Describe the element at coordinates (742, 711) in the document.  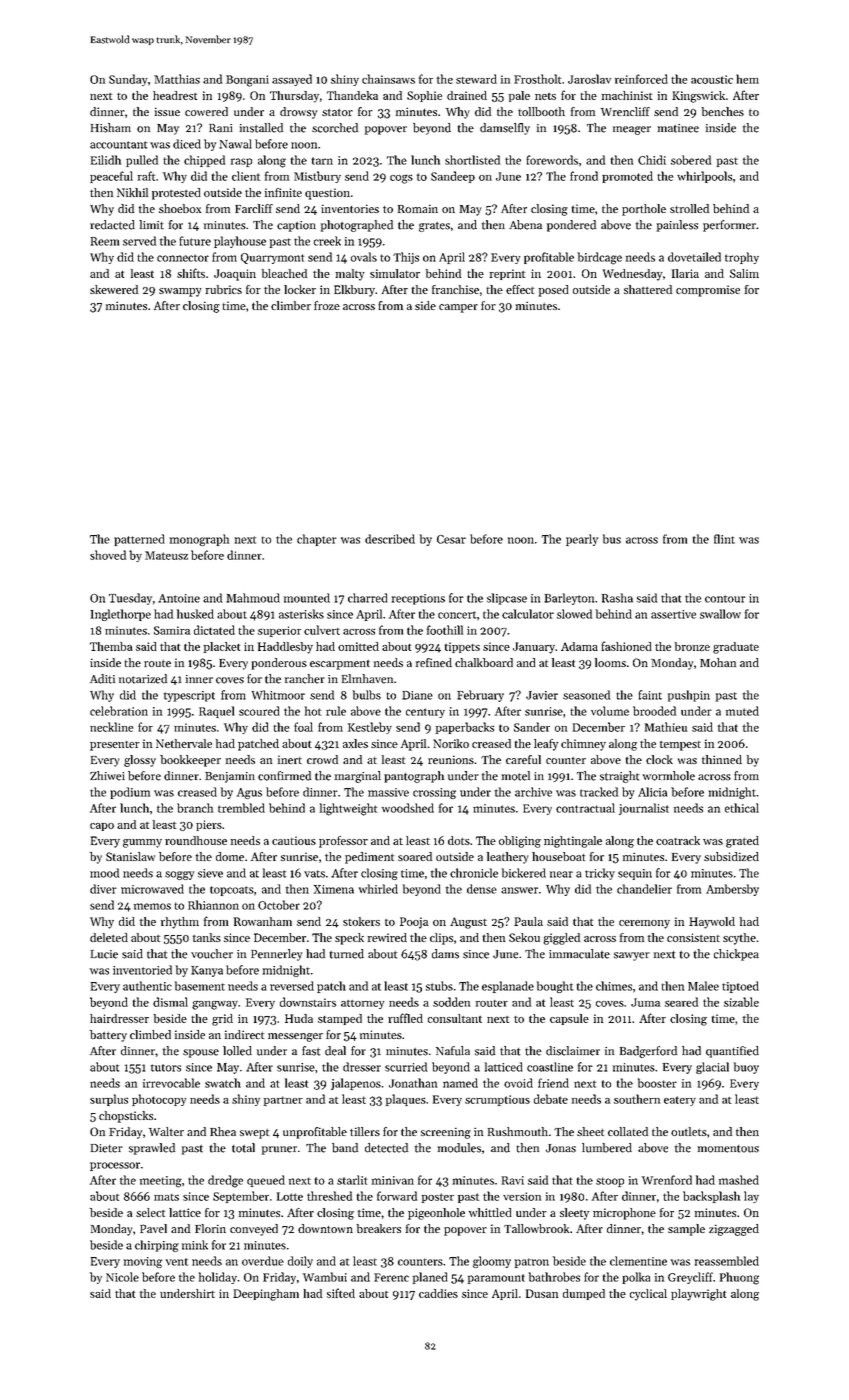
I see `muted` at that location.
